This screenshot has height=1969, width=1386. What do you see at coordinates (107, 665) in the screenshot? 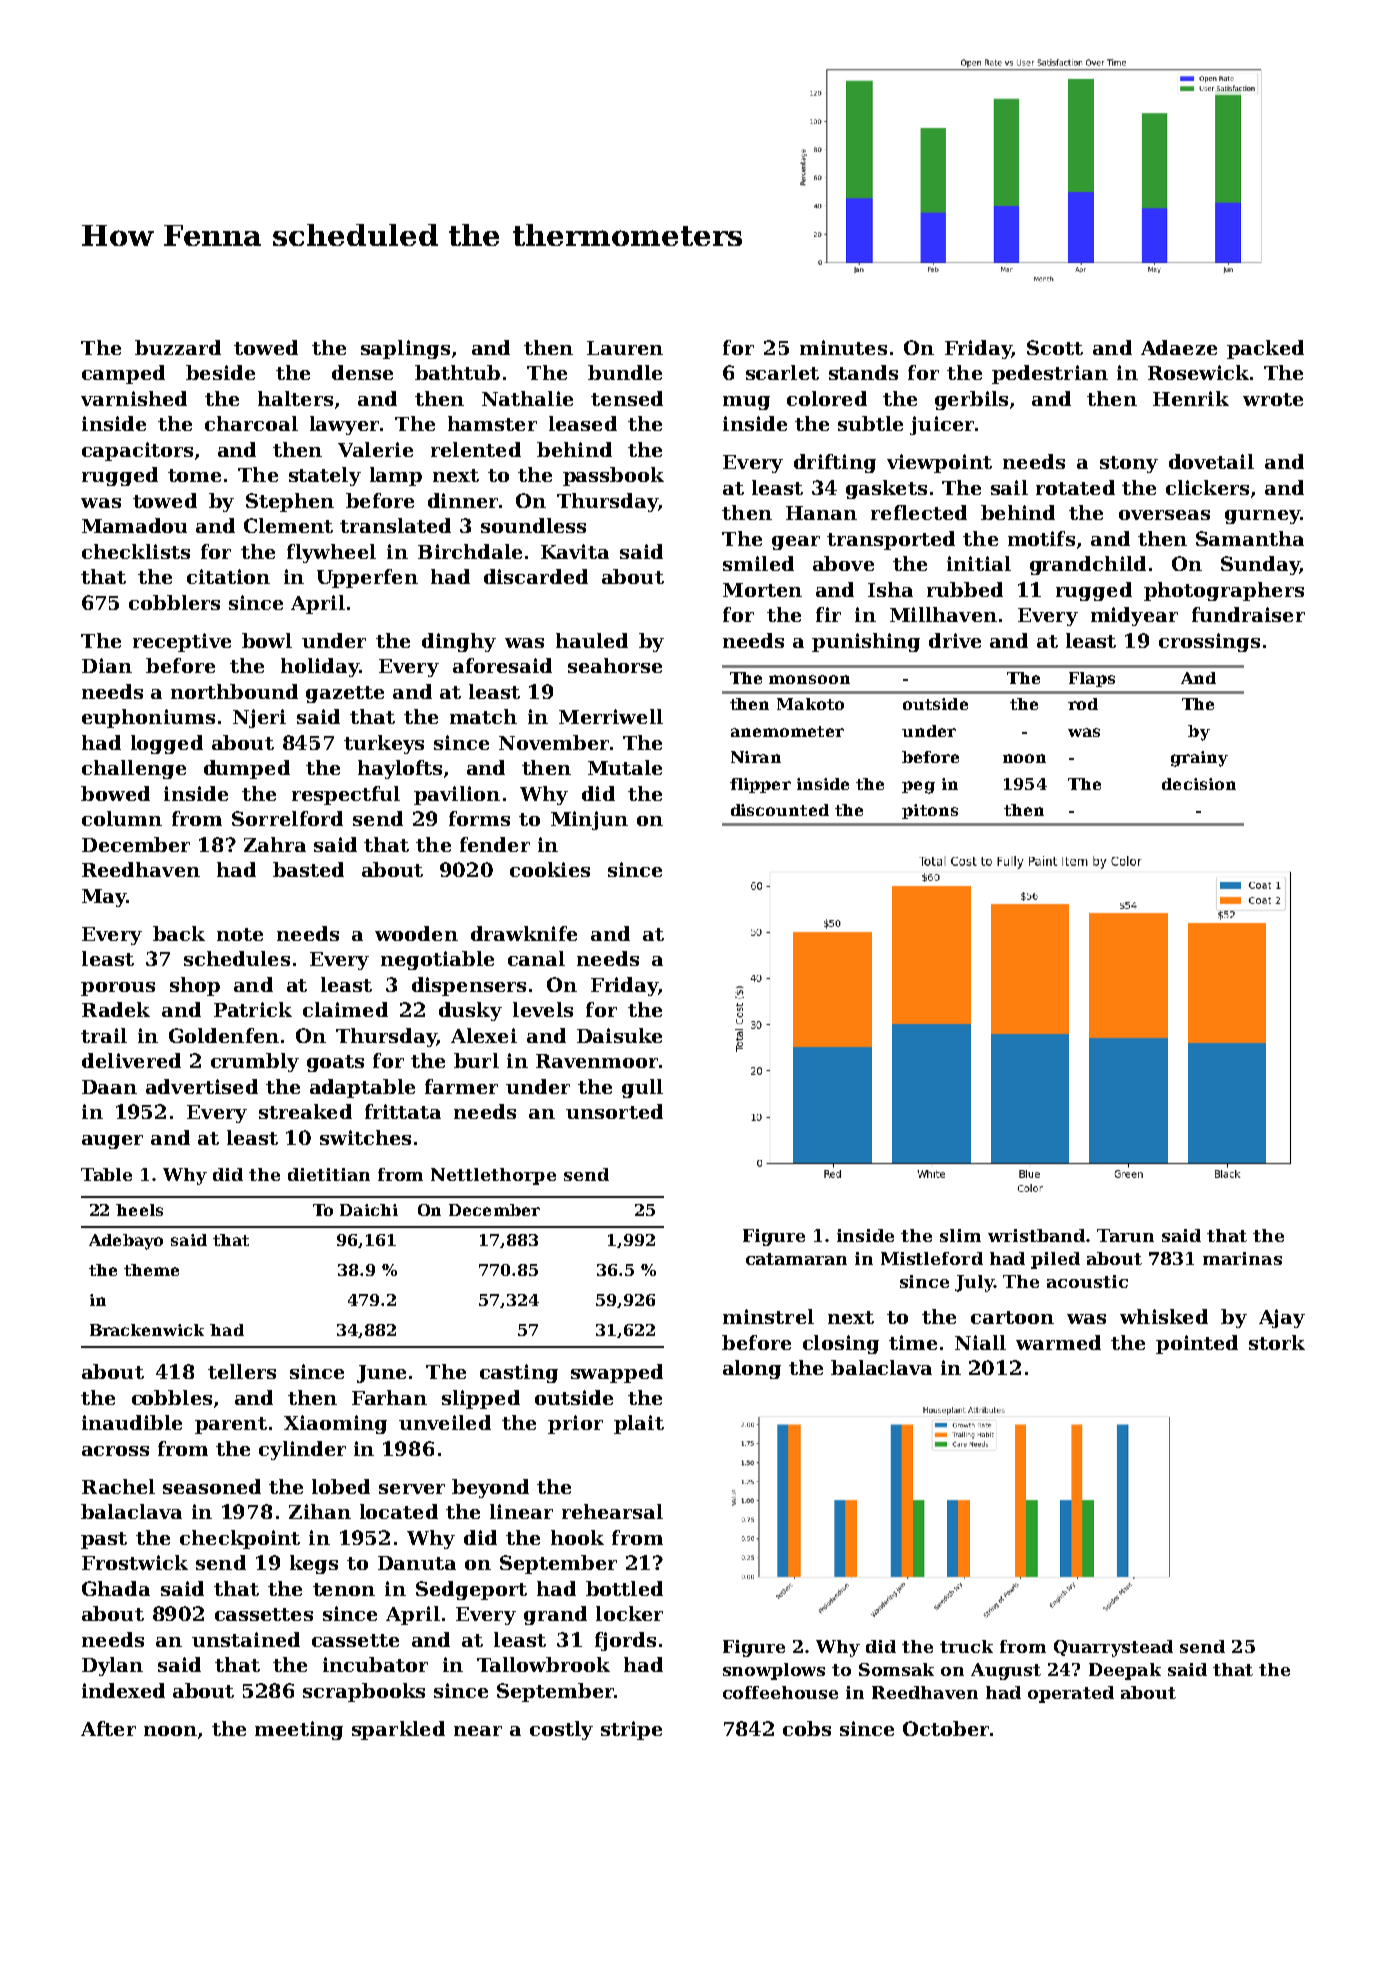
I see `Dian` at bounding box center [107, 665].
